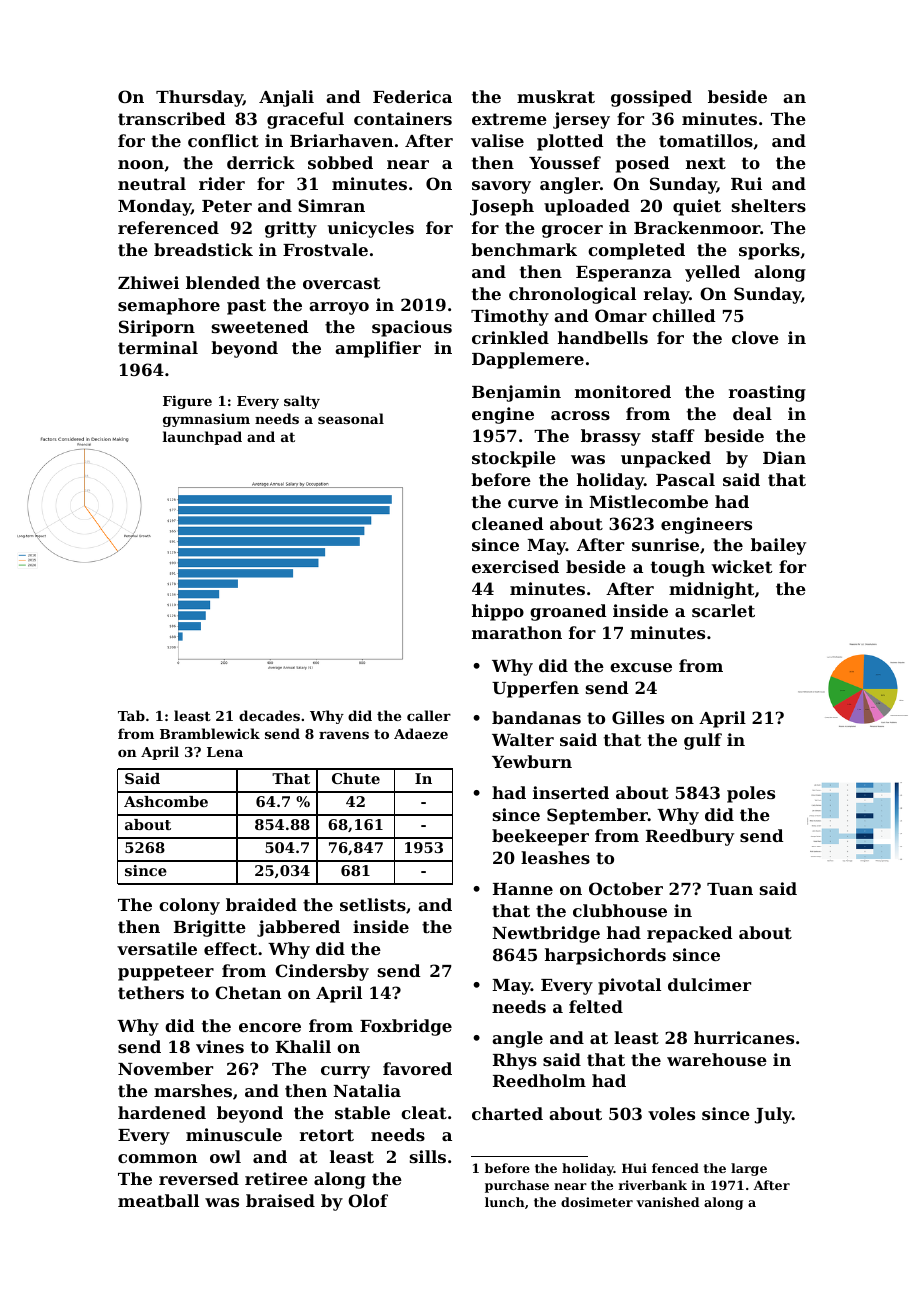 The height and width of the screenshot is (1308, 924). Describe the element at coordinates (286, 98) in the screenshot. I see `Anjali` at that location.
